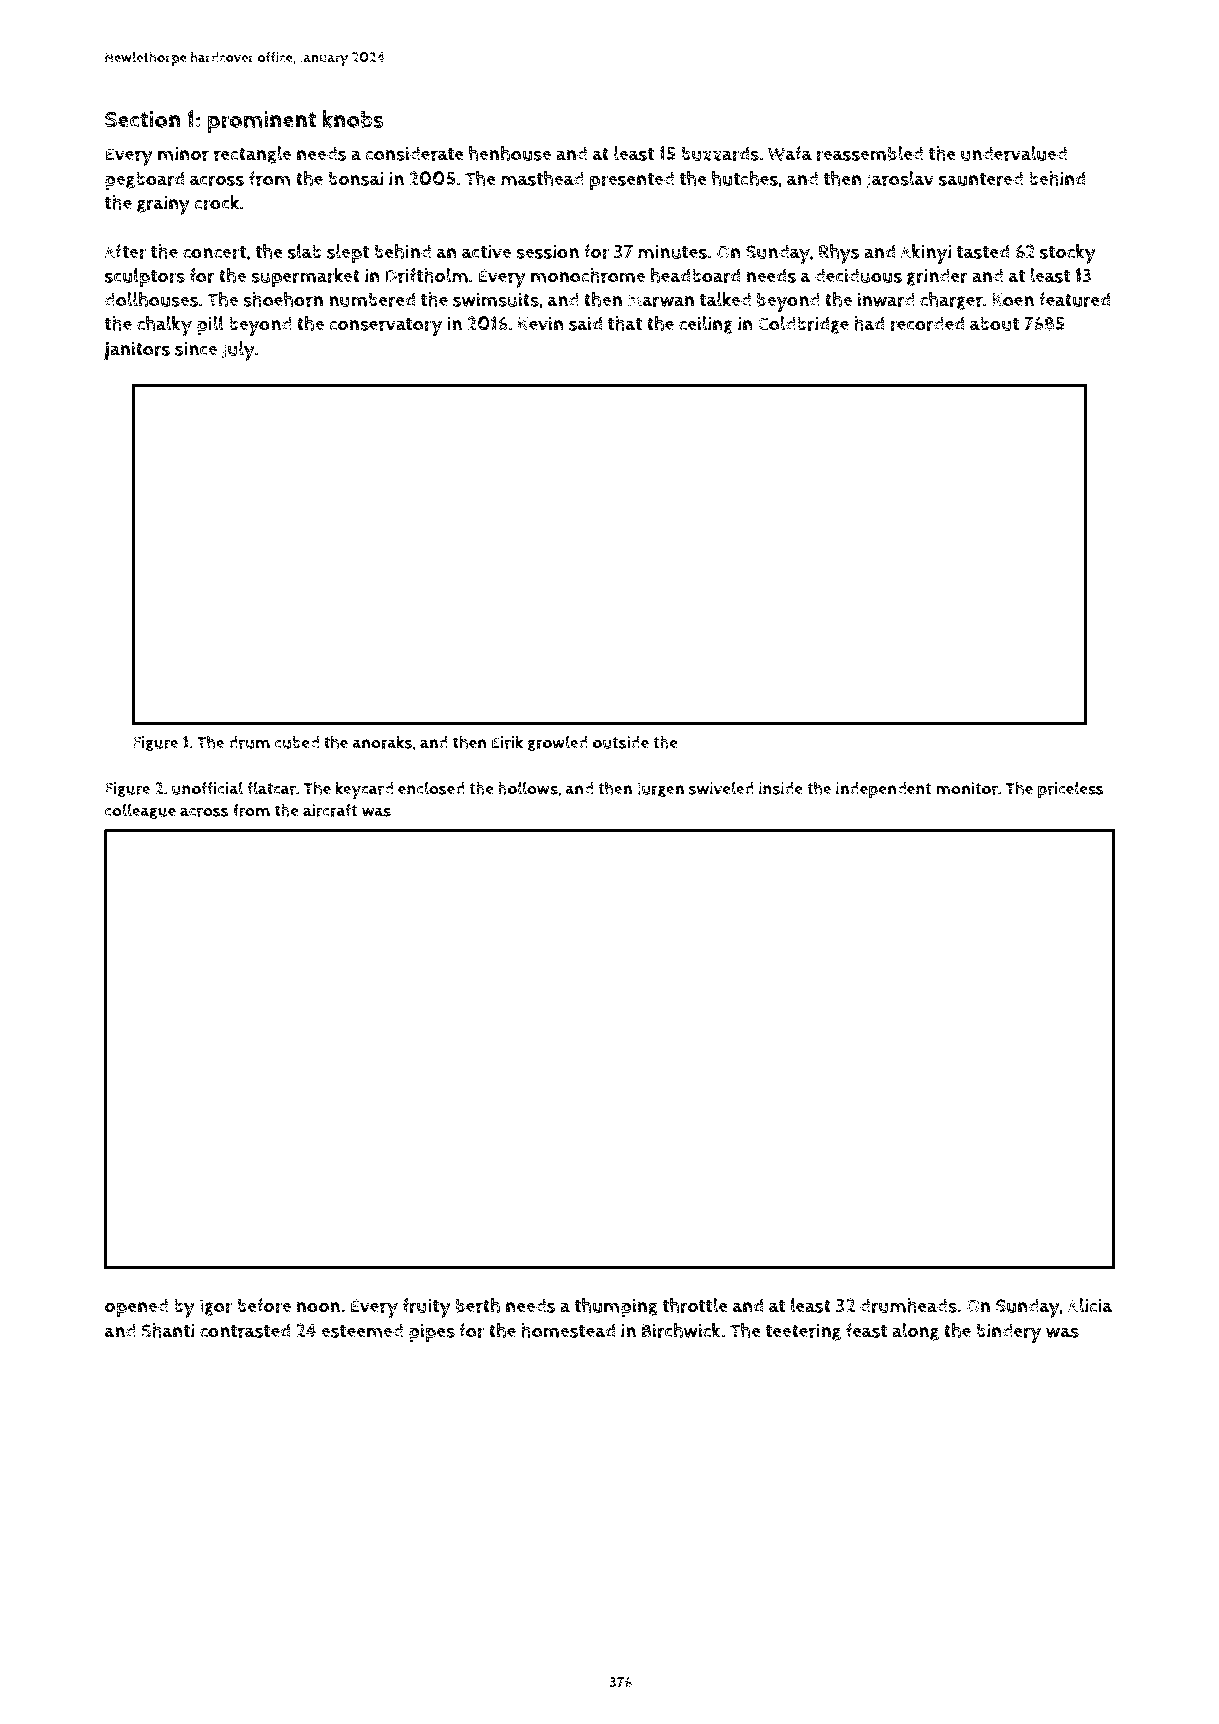  Describe the element at coordinates (183, 153) in the screenshot. I see `minor` at that location.
